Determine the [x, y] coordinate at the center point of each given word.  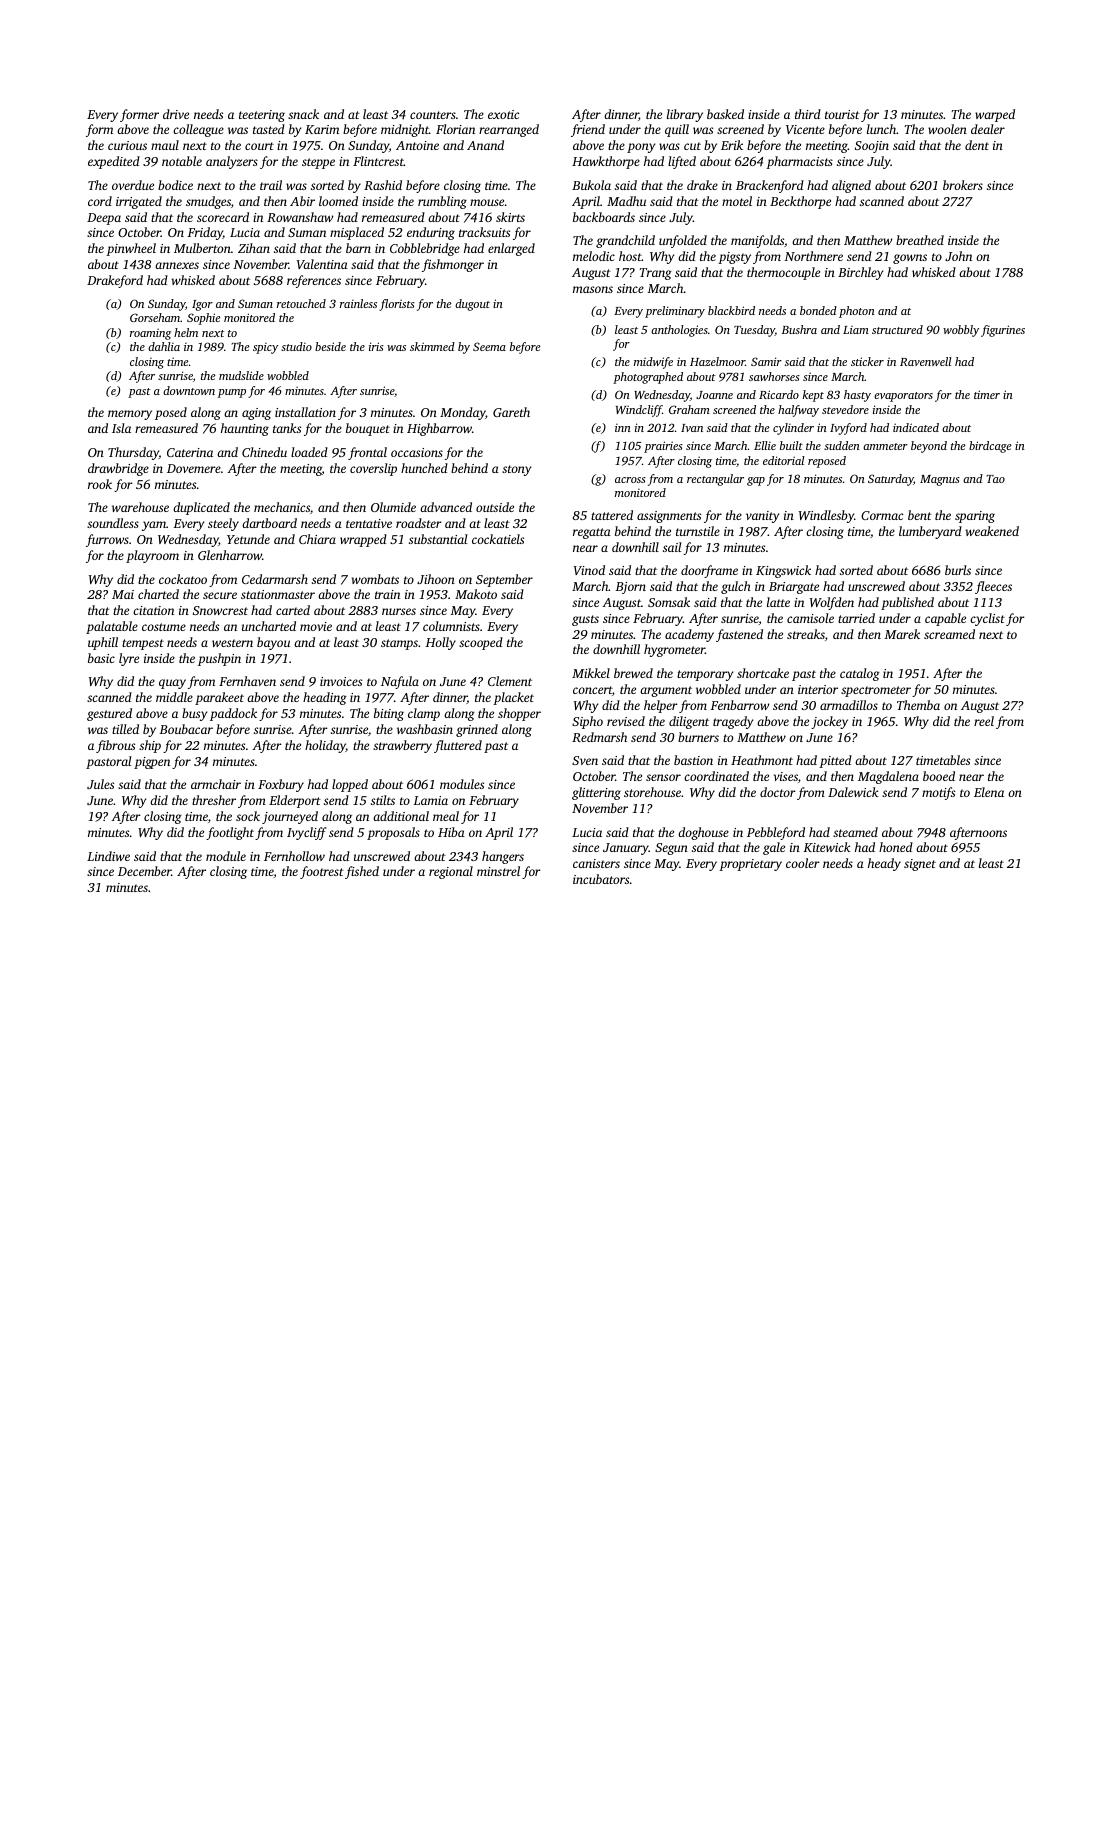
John [958, 256]
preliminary [675, 312]
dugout [472, 305]
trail [271, 185]
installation [305, 412]
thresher [214, 800]
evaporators [903, 397]
